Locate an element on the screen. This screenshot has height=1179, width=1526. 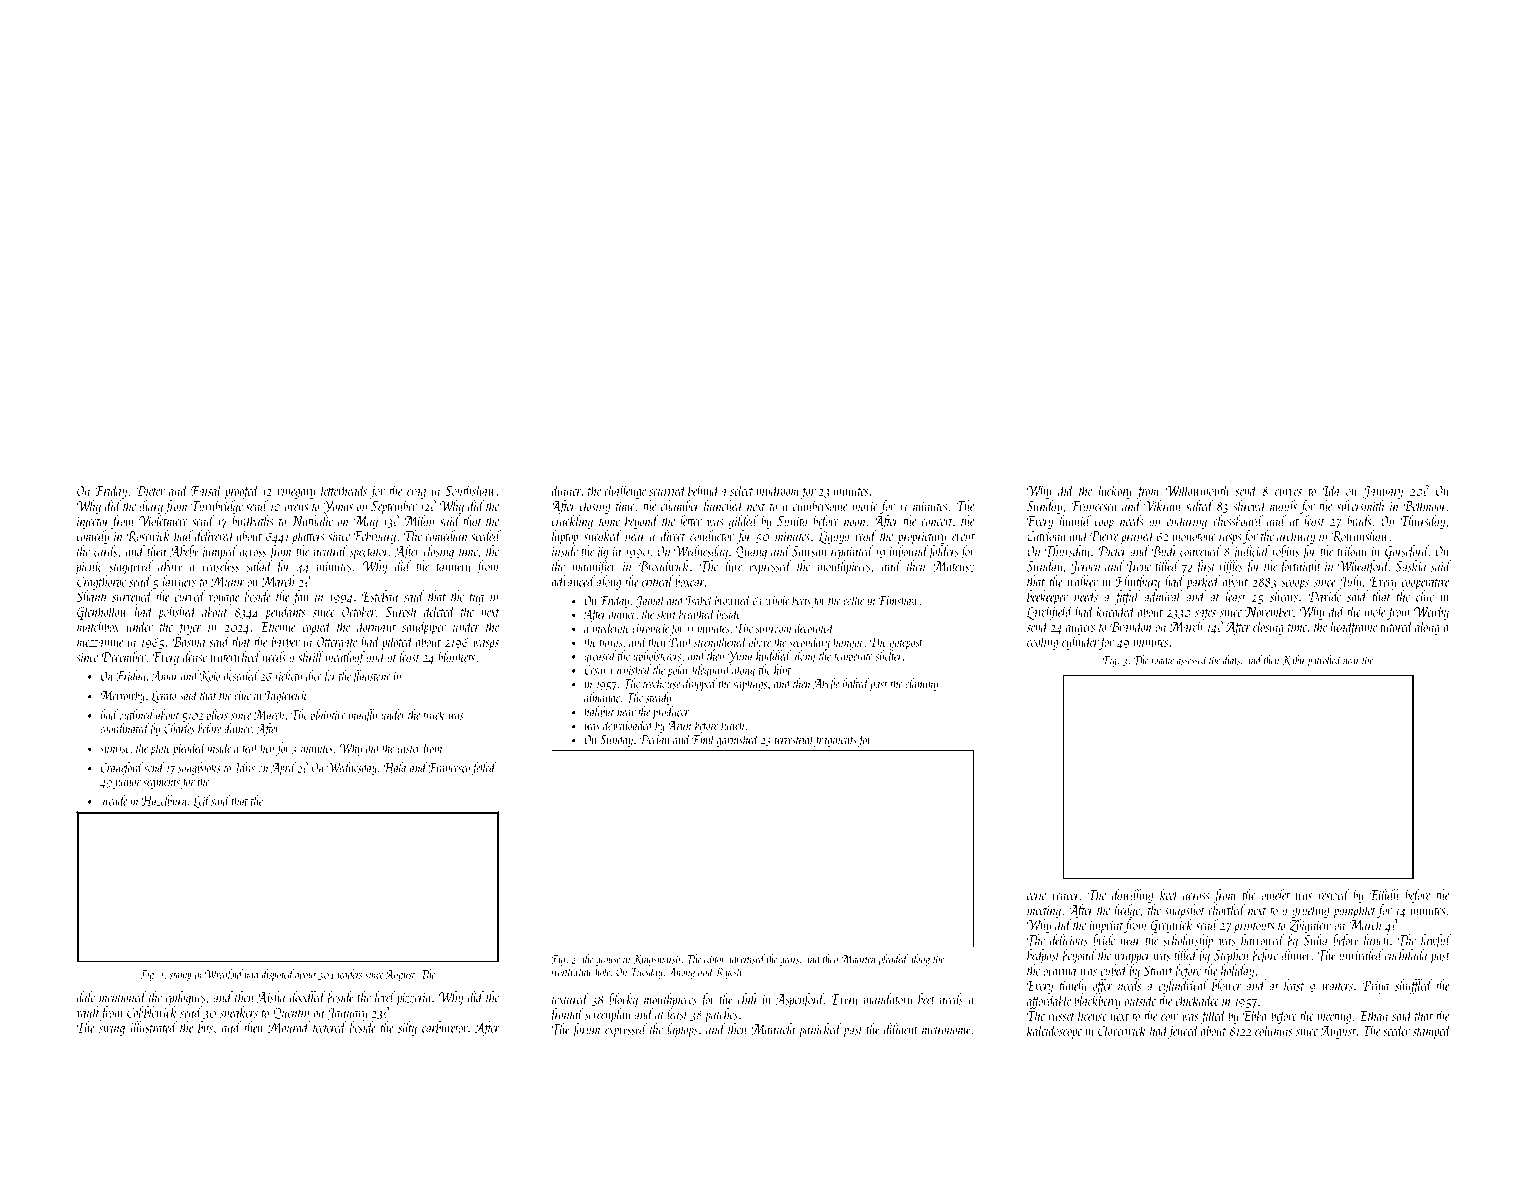
felled is located at coordinates (484, 768).
